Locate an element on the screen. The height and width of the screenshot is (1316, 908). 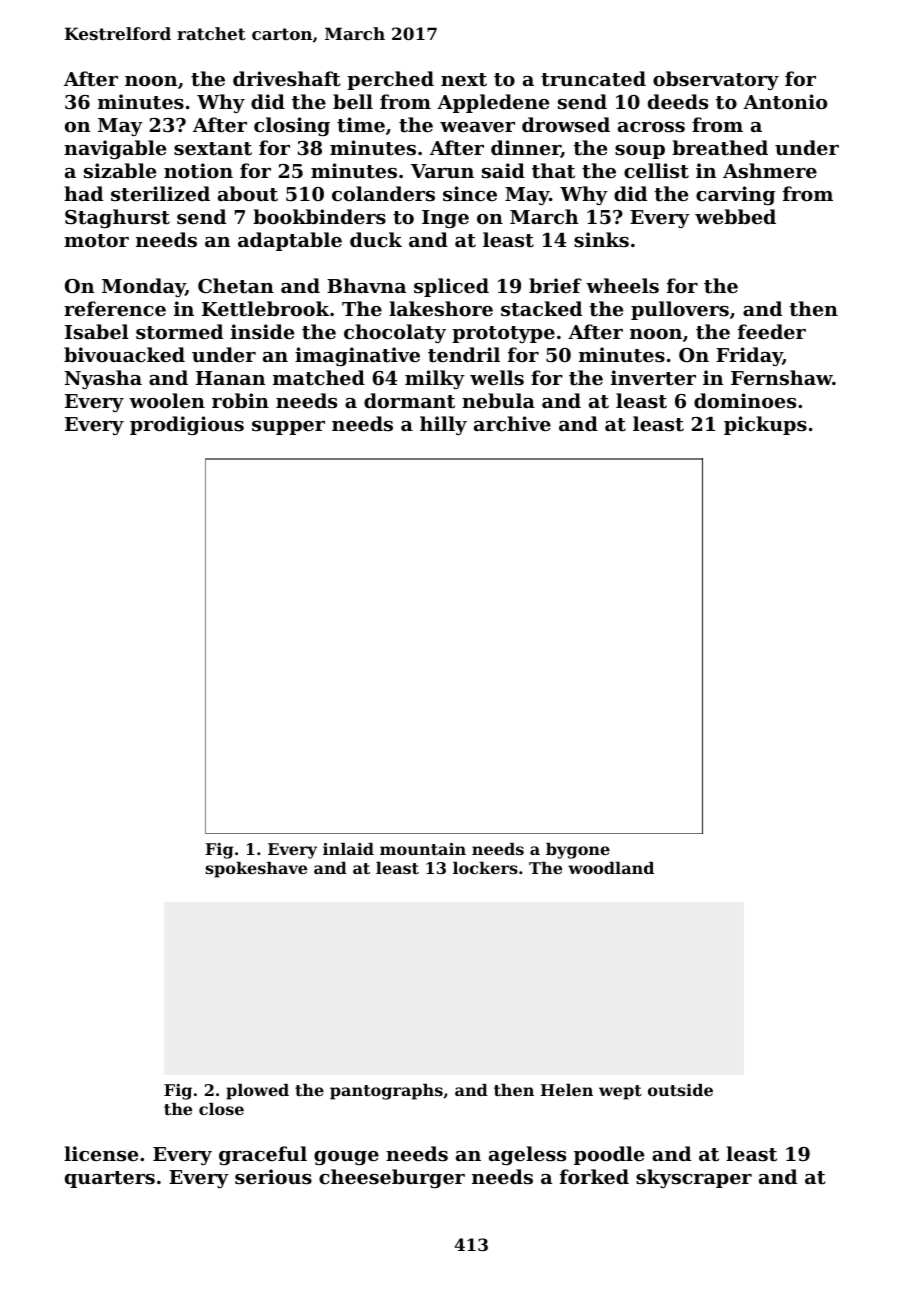
spokeshave is located at coordinates (256, 870).
